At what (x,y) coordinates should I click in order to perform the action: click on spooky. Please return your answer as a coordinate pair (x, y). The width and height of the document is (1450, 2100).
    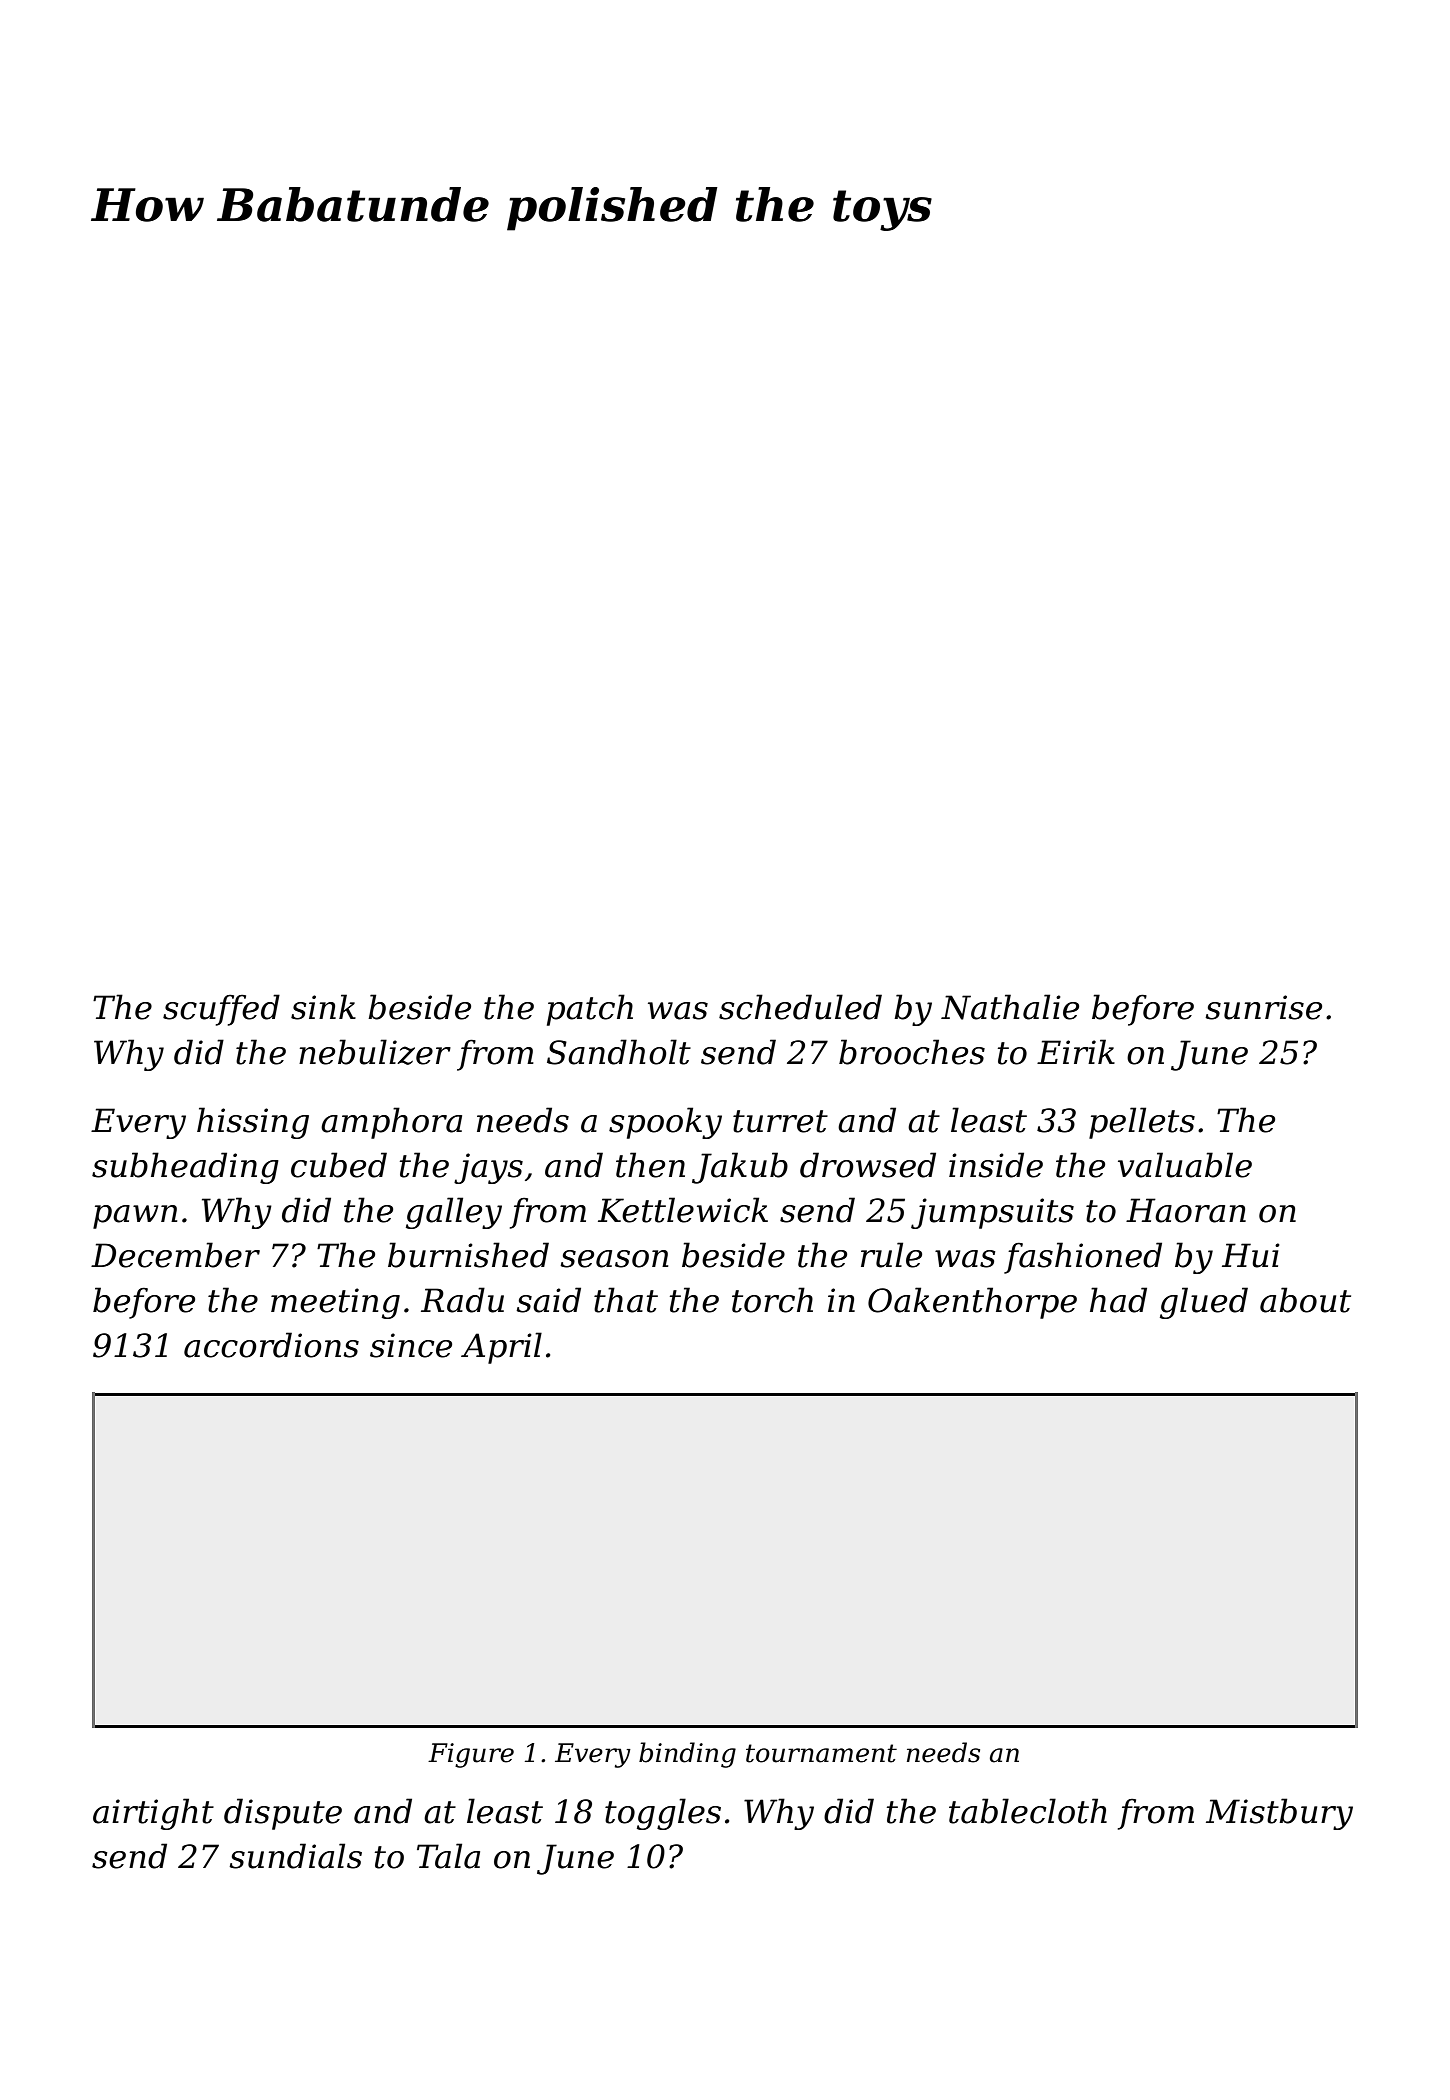
    Looking at the image, I should click on (665, 1123).
